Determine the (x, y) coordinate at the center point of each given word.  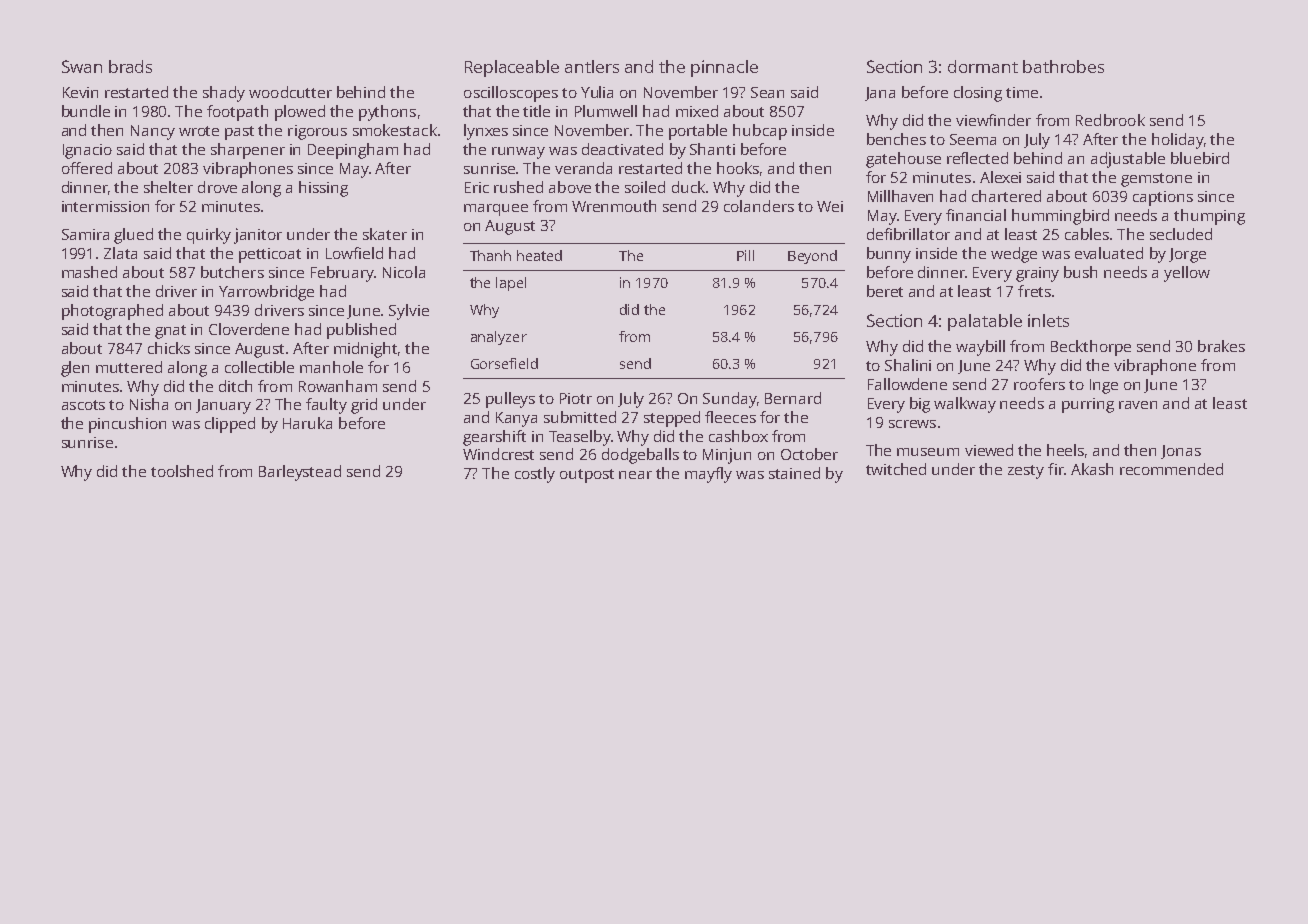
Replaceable (512, 68)
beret (885, 291)
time (1022, 92)
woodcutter (290, 92)
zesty (1026, 472)
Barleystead (300, 473)
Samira (85, 234)
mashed (89, 272)
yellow (1187, 274)
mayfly (708, 475)
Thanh (490, 255)
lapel (511, 284)
